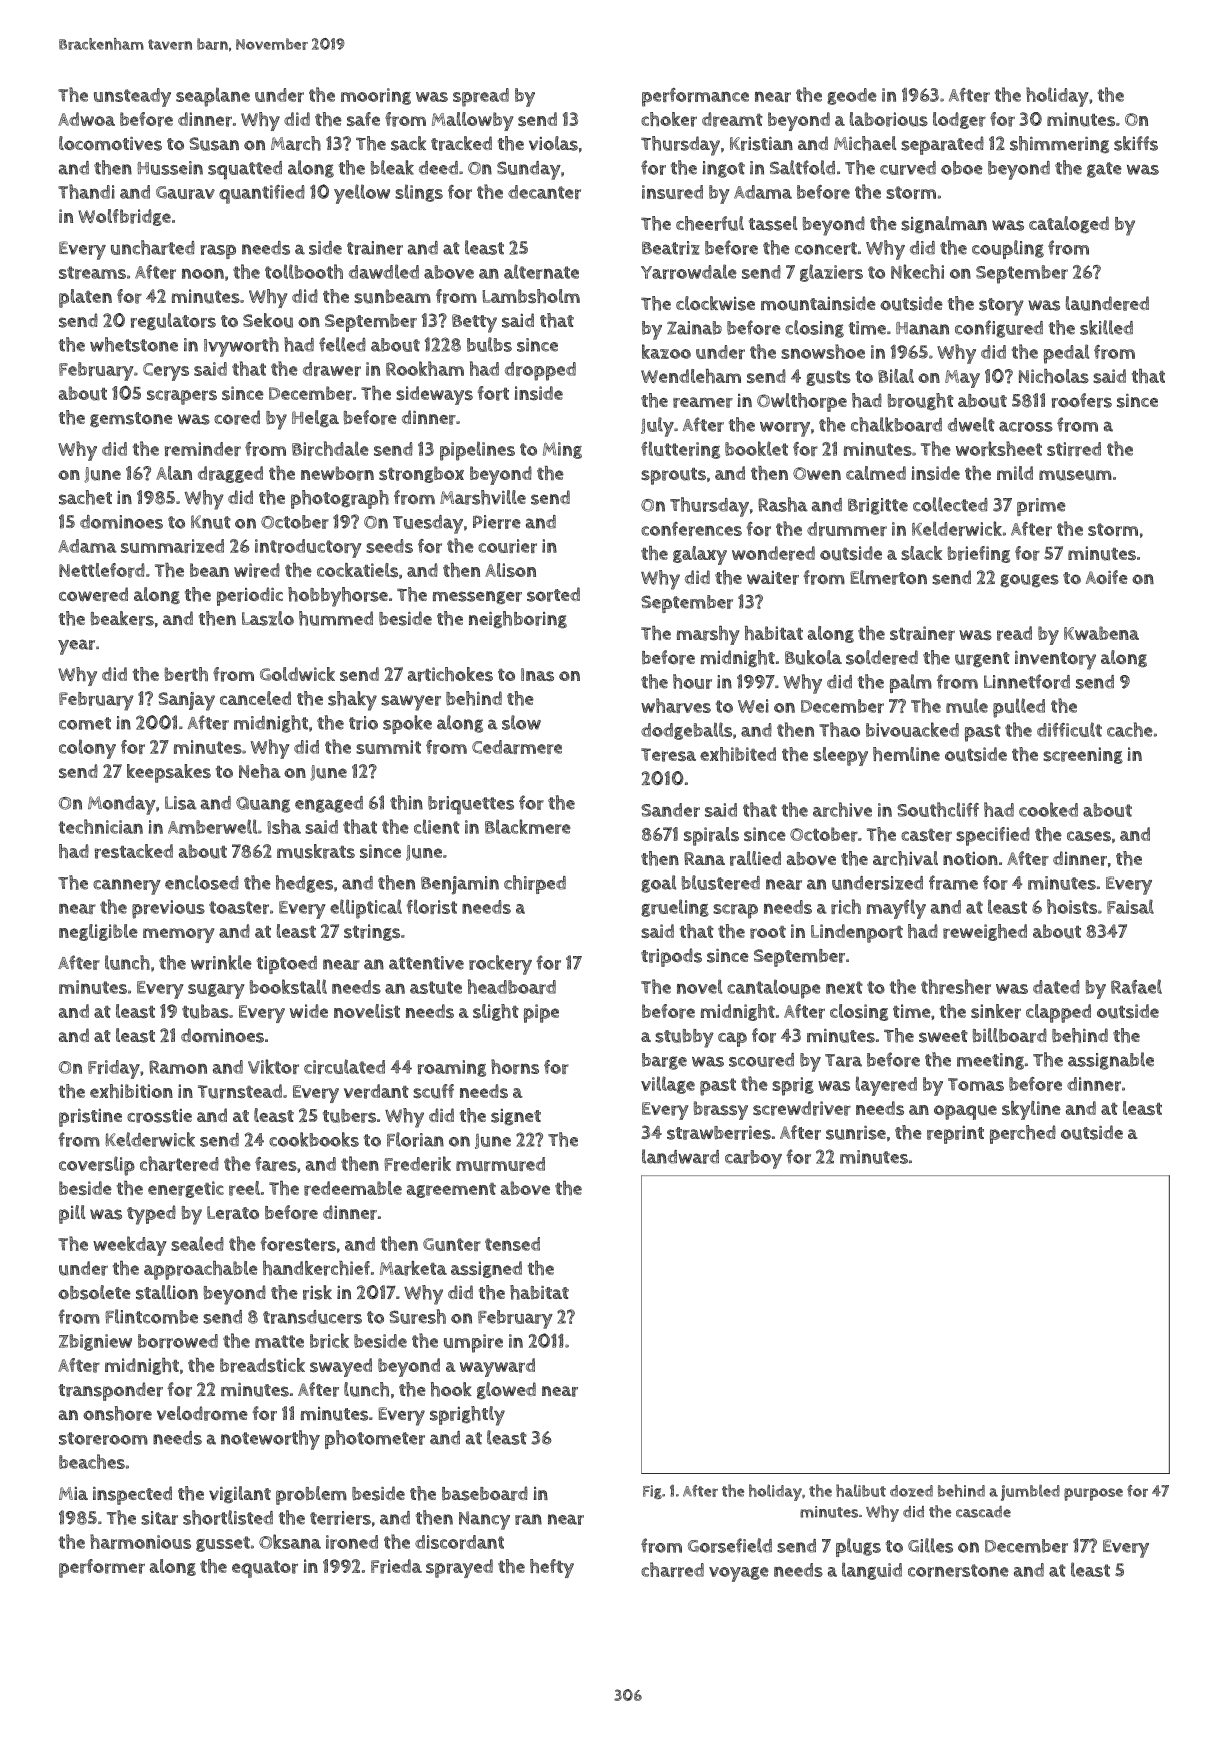  Describe the element at coordinates (450, 674) in the image. I see `artichokes` at that location.
